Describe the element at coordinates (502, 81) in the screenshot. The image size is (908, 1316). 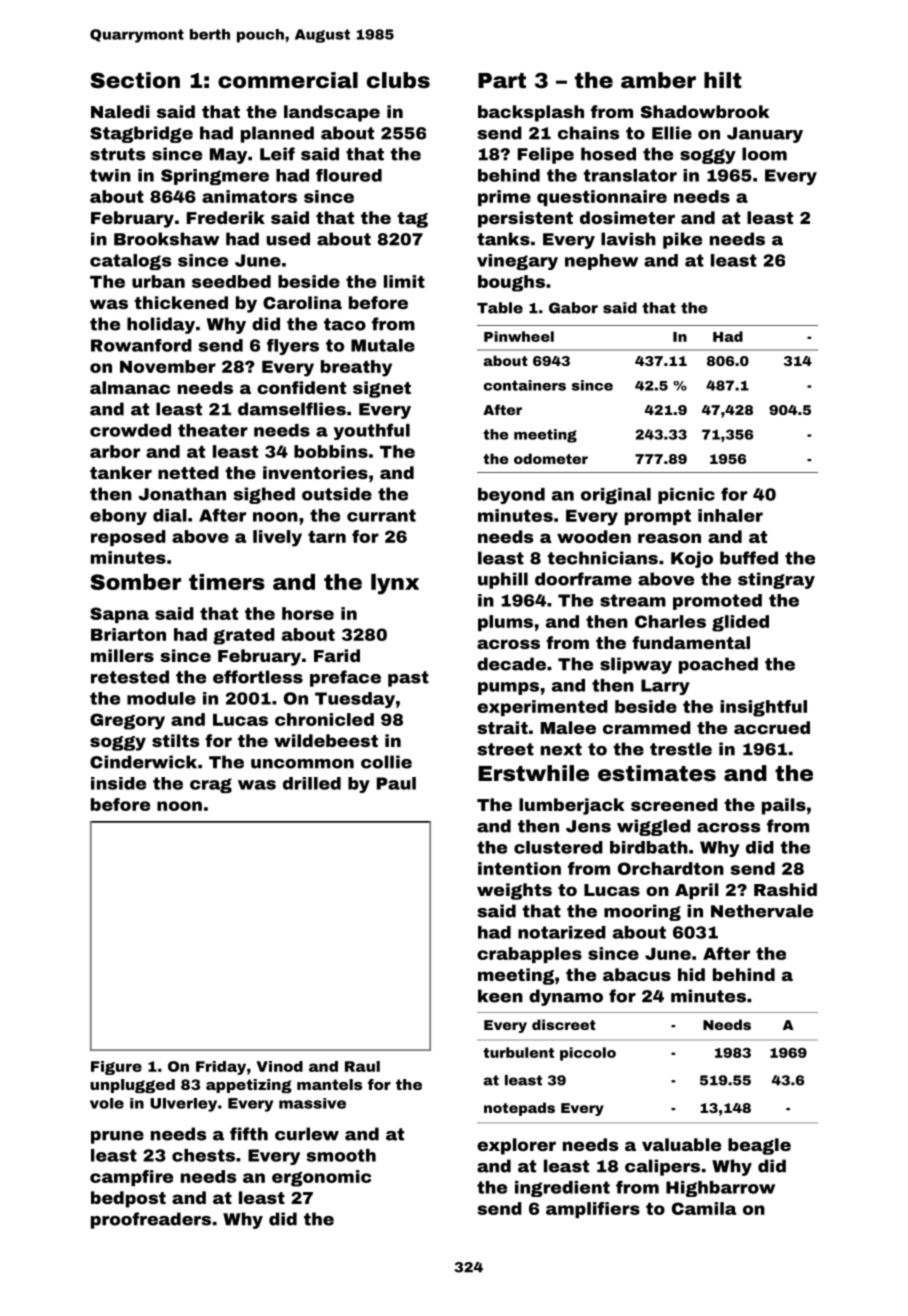
I see `Part` at that location.
